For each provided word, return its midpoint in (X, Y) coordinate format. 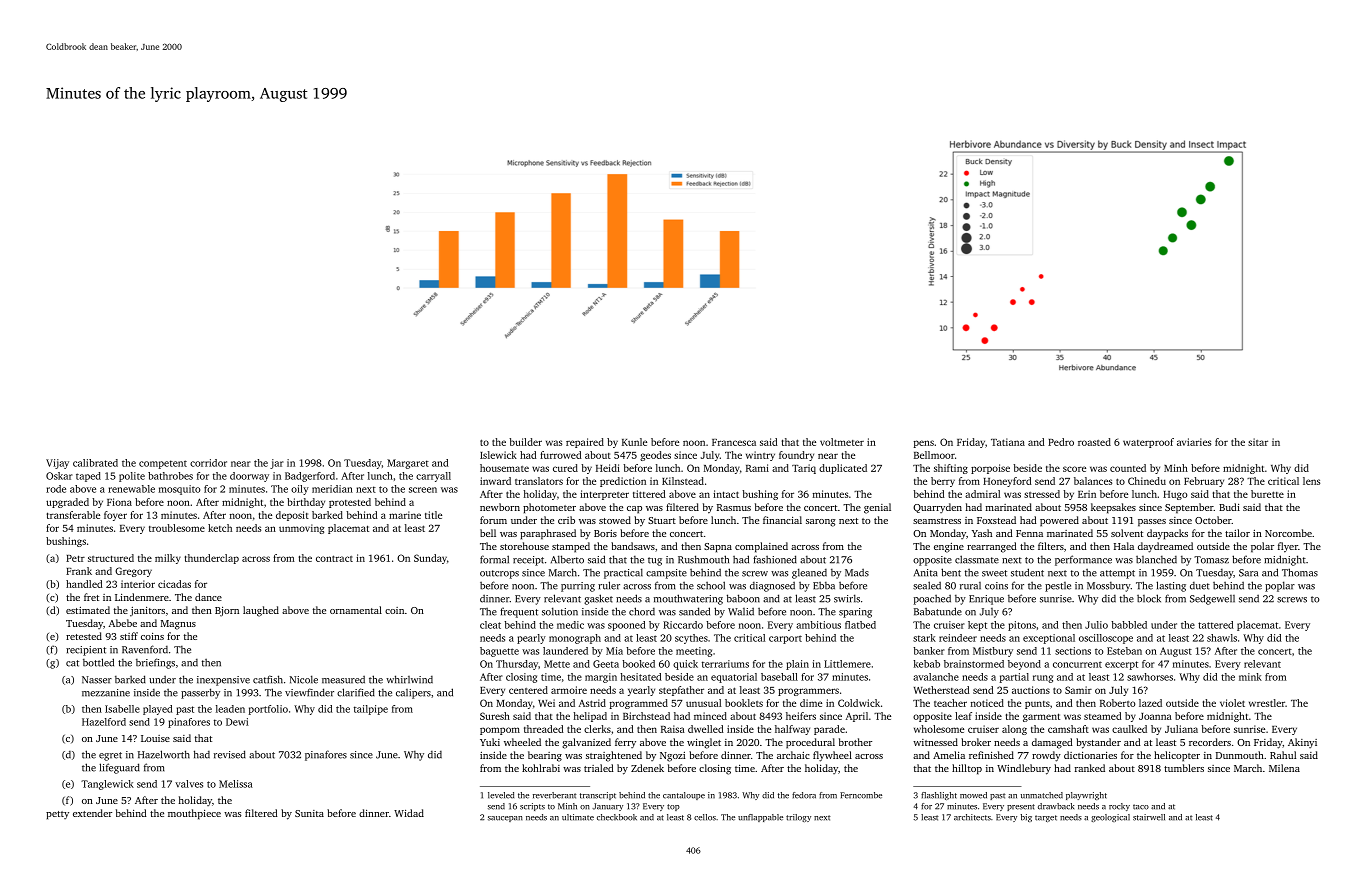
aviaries (1194, 442)
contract (334, 558)
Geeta (606, 664)
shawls (1222, 638)
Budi (1229, 507)
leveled (501, 795)
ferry (625, 743)
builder (525, 442)
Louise (155, 738)
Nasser (97, 680)
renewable (131, 489)
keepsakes (1113, 508)
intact (726, 494)
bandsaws (633, 546)
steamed (1102, 716)
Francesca (734, 442)
